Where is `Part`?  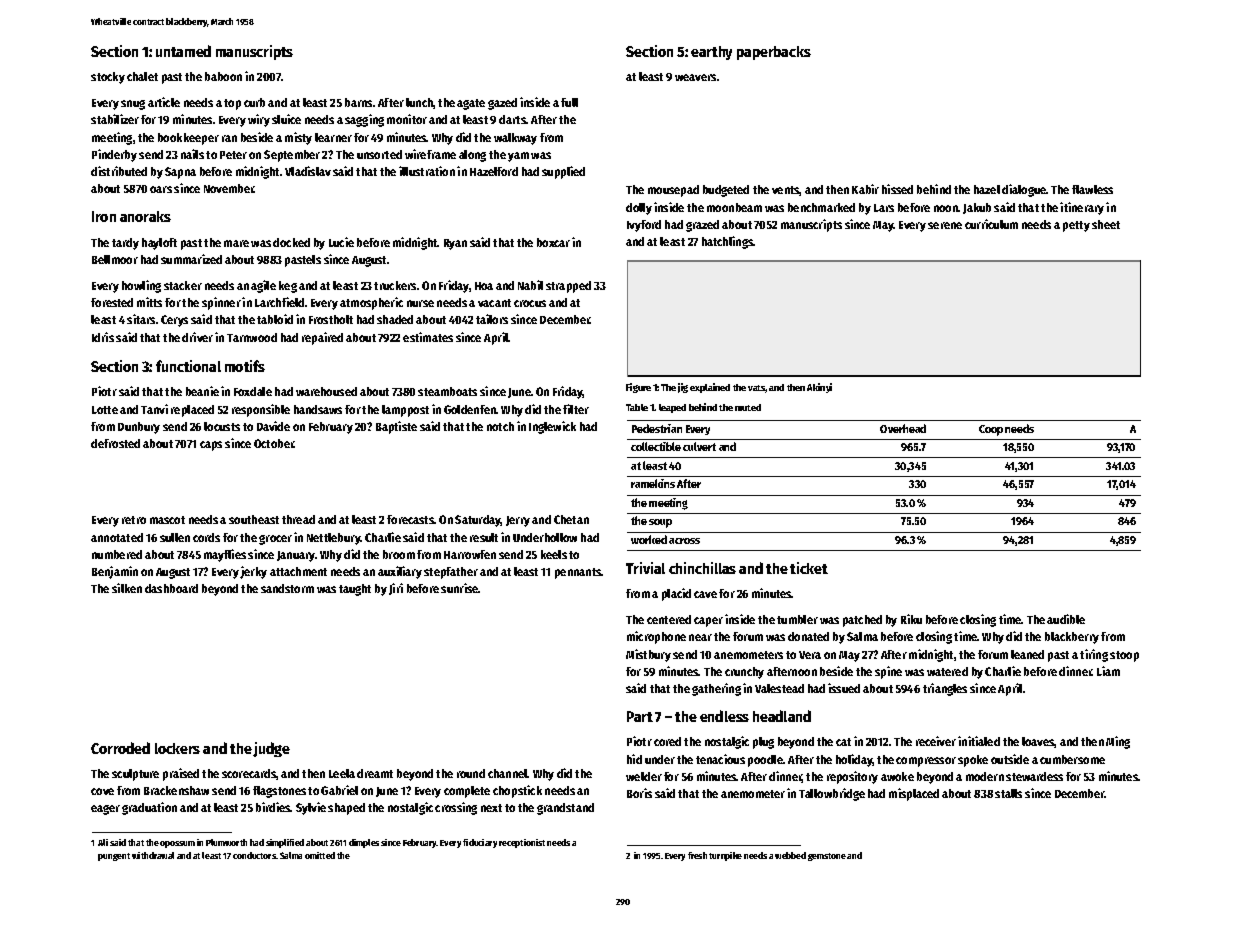 Part is located at coordinates (640, 716).
